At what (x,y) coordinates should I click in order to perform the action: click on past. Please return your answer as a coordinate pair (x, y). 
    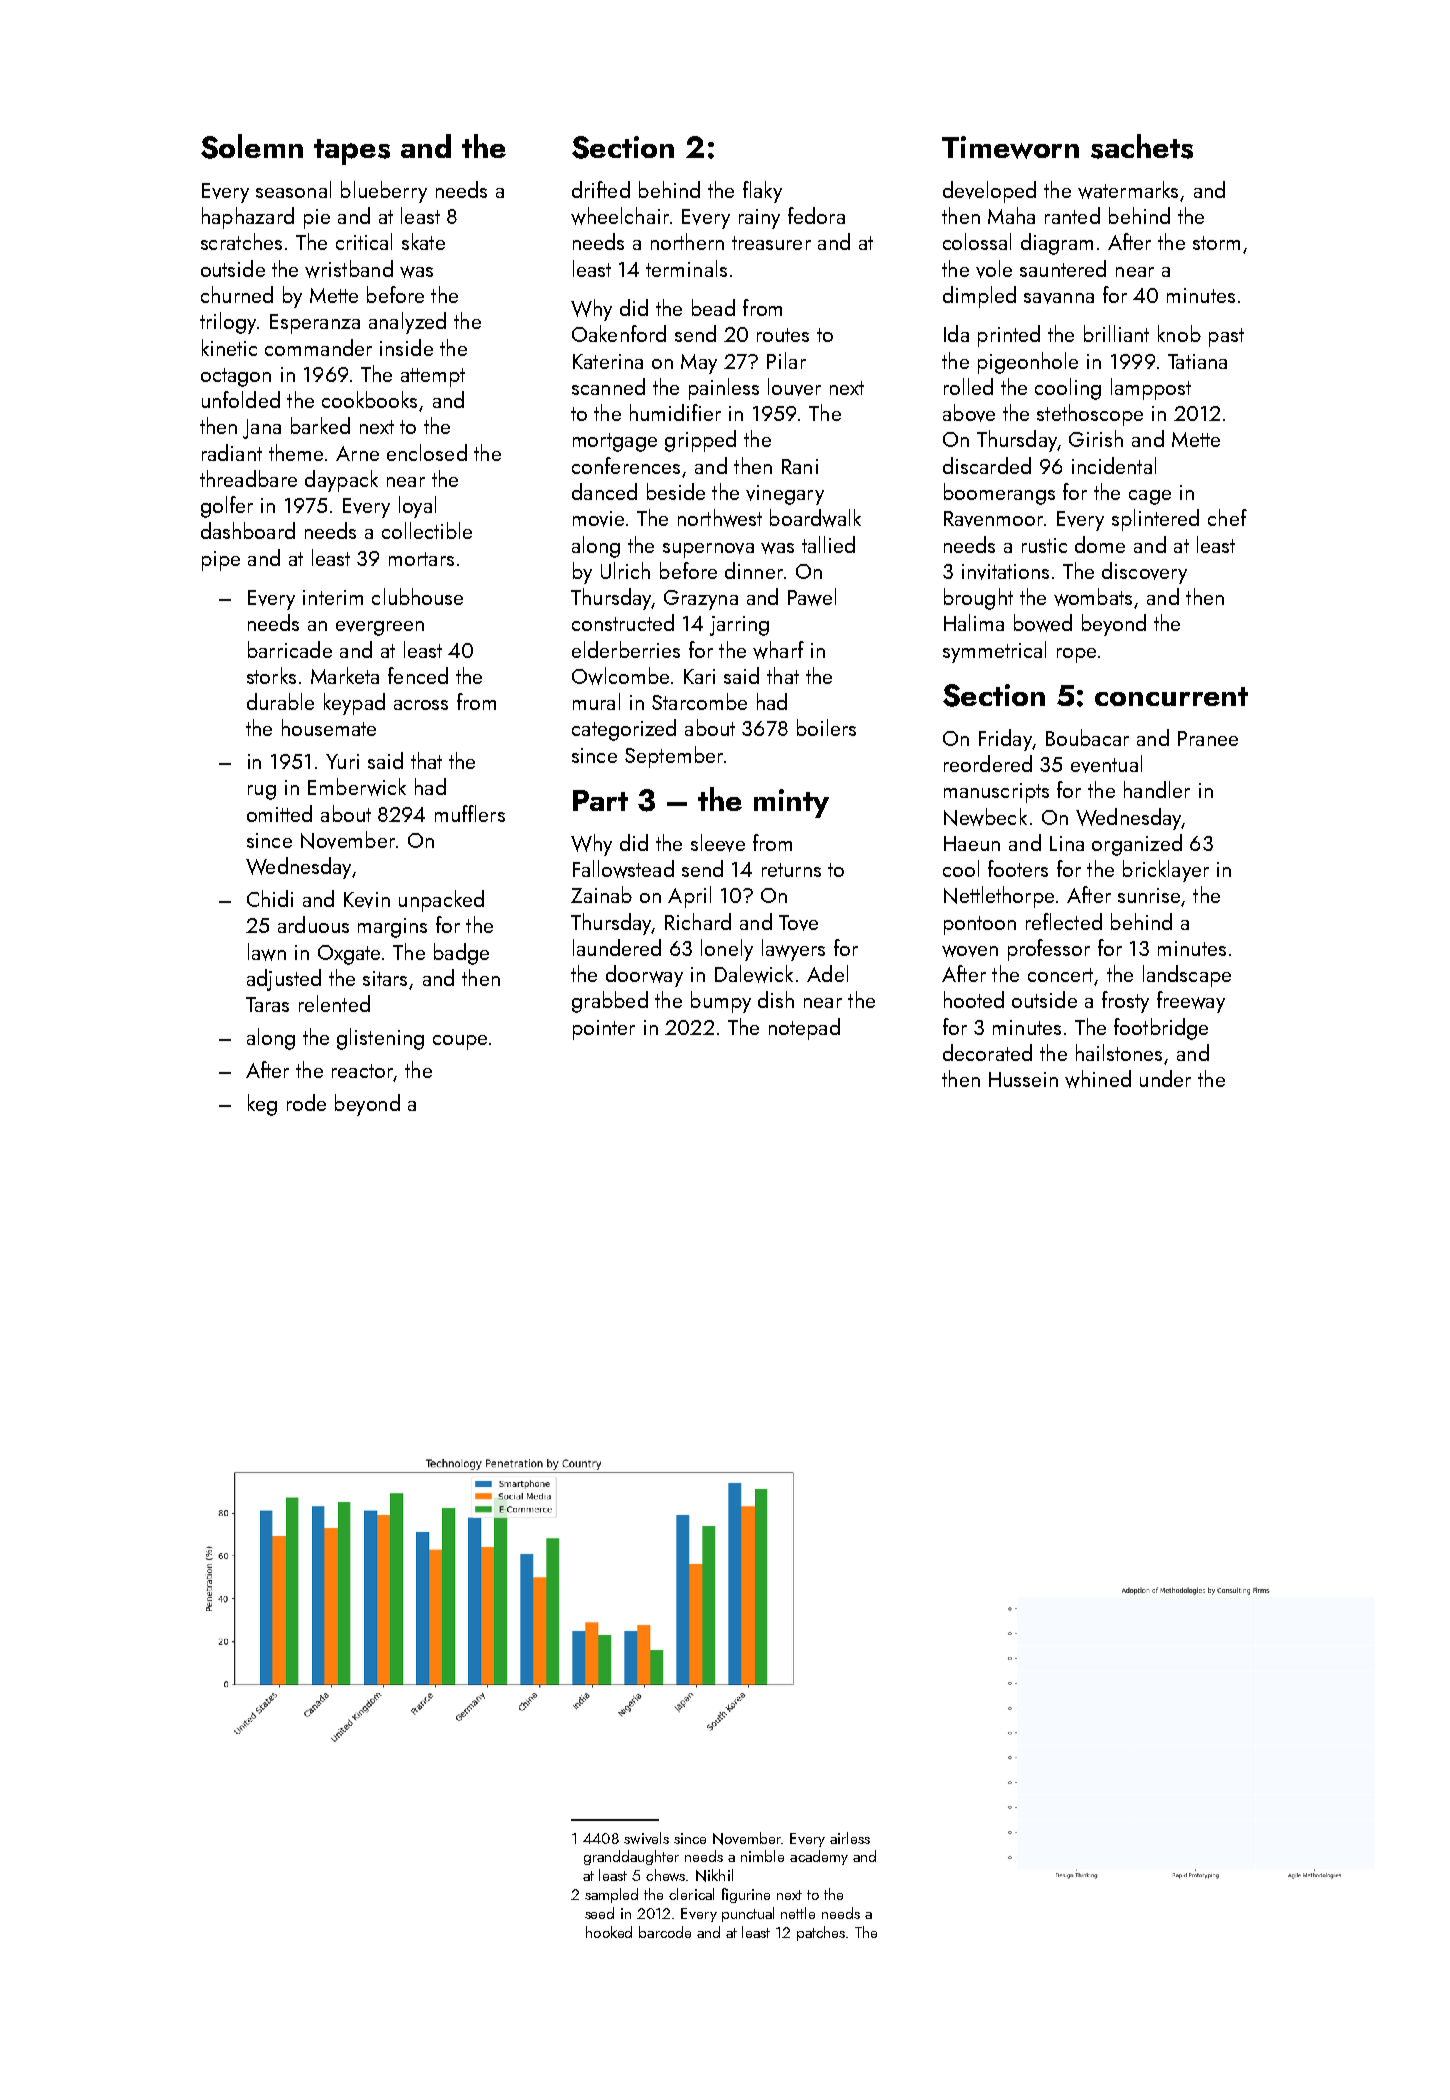
    Looking at the image, I should click on (1226, 337).
